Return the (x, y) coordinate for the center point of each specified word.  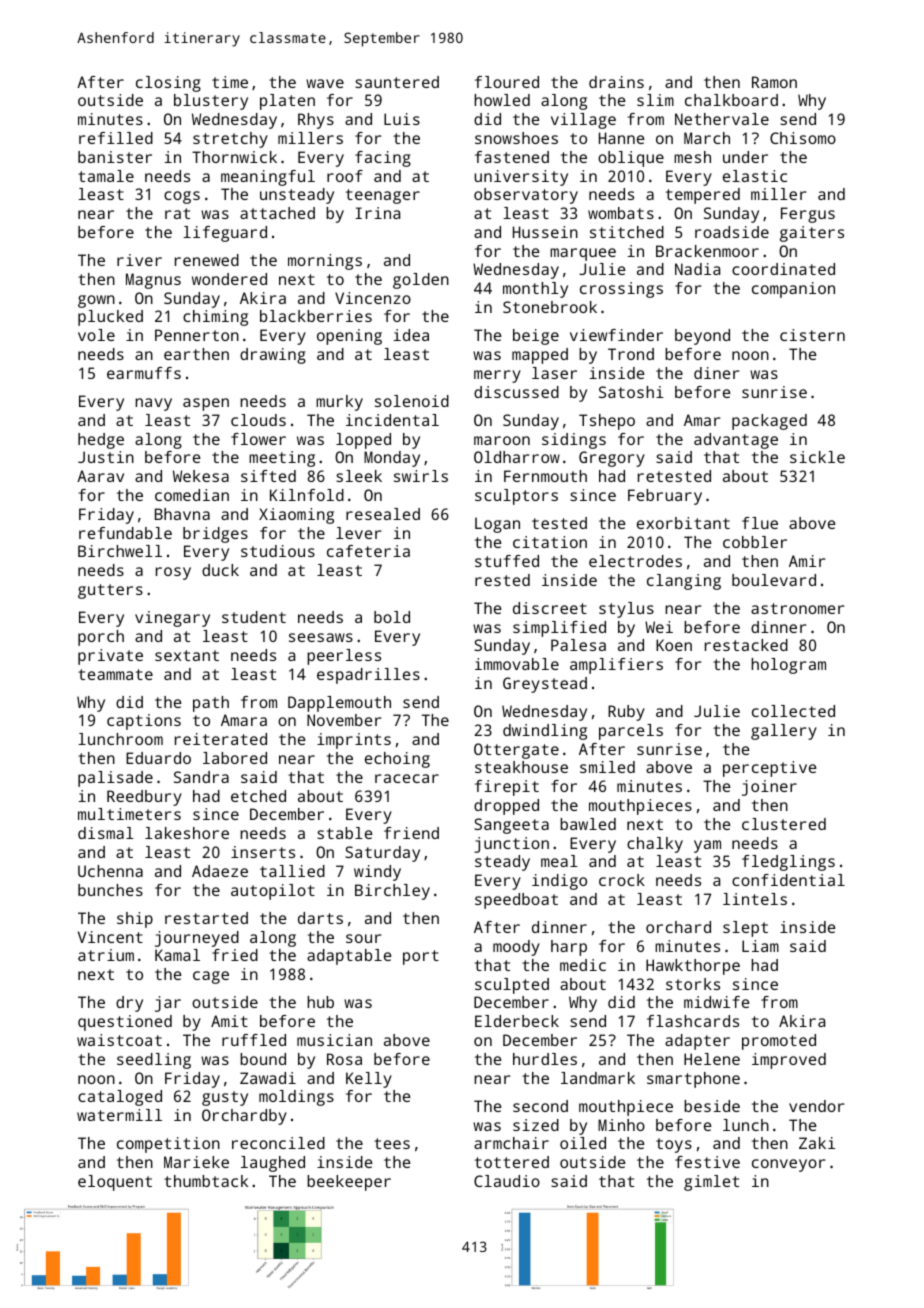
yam (707, 846)
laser (554, 373)
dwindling (545, 732)
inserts (263, 852)
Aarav (100, 476)
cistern (812, 335)
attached (277, 213)
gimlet (711, 1183)
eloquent (115, 1183)
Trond (631, 354)
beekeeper (349, 1183)
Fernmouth (545, 476)
